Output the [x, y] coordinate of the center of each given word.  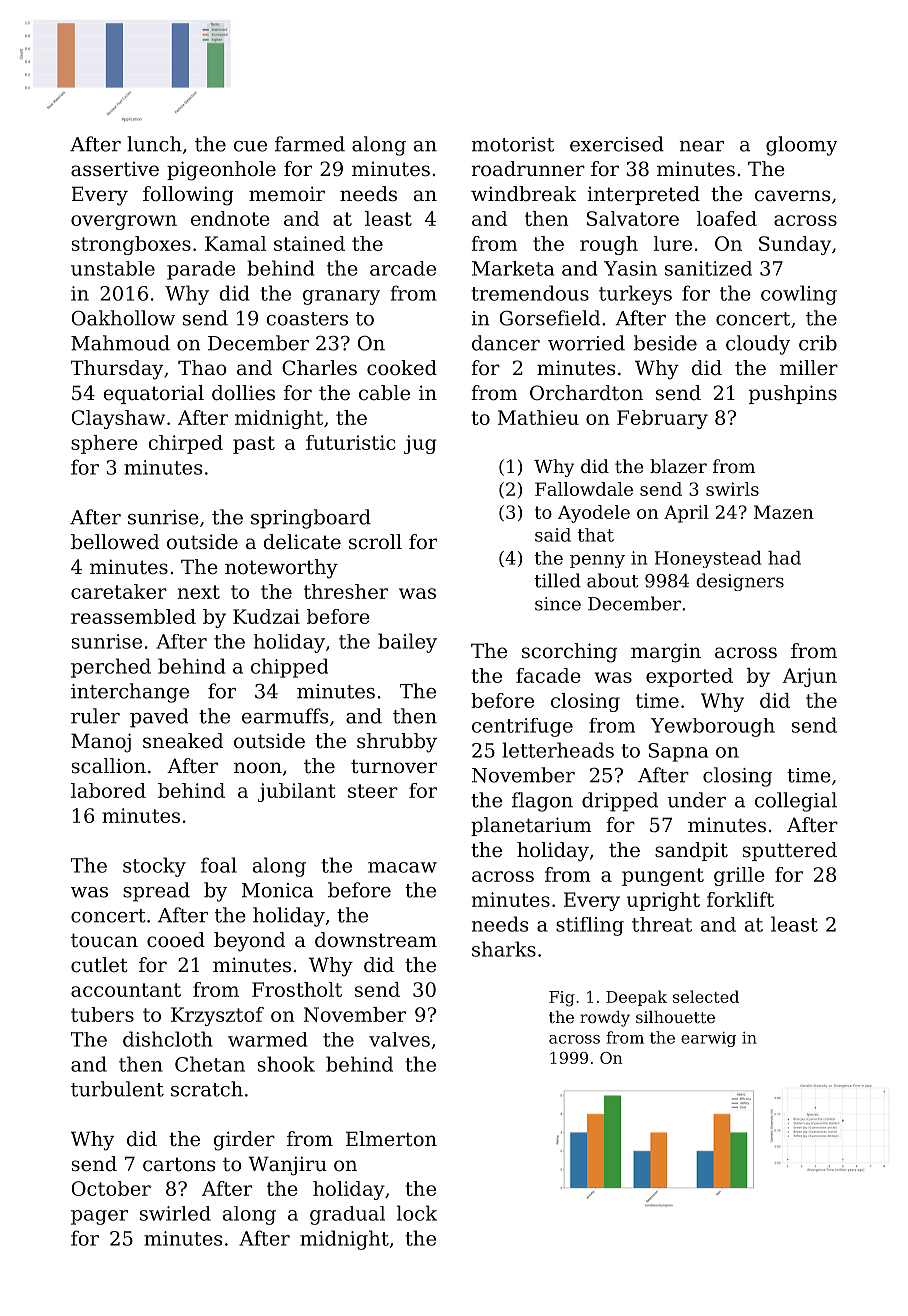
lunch [154, 144]
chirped [185, 444]
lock [417, 1213]
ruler [95, 716]
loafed [727, 218]
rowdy [605, 1019]
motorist [512, 144]
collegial [796, 802]
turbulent [117, 1089]
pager [99, 1217]
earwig [708, 1039]
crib [818, 343]
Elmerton [391, 1139]
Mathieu [538, 417]
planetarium [531, 826]
